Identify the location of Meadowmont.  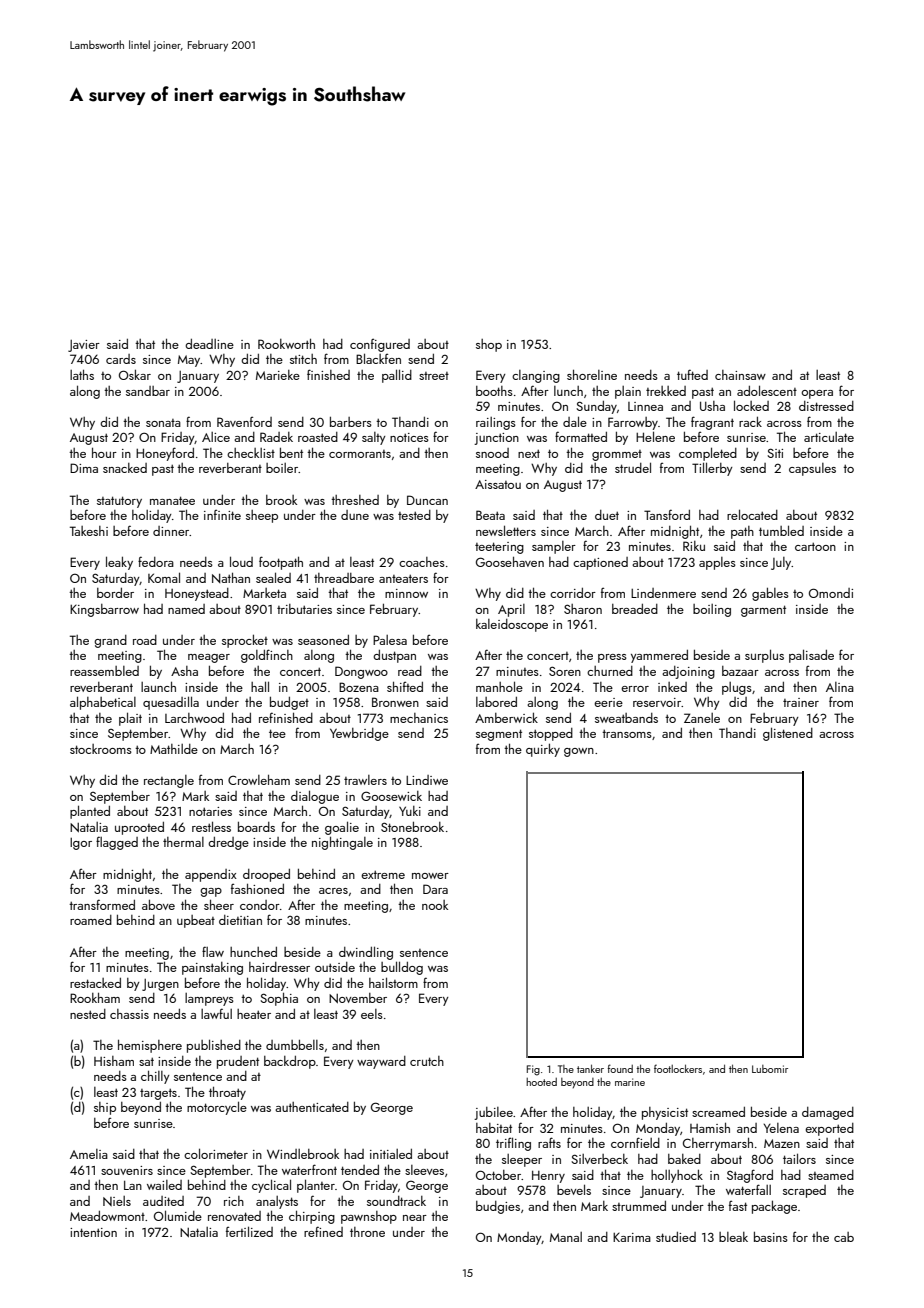
(107, 1216).
